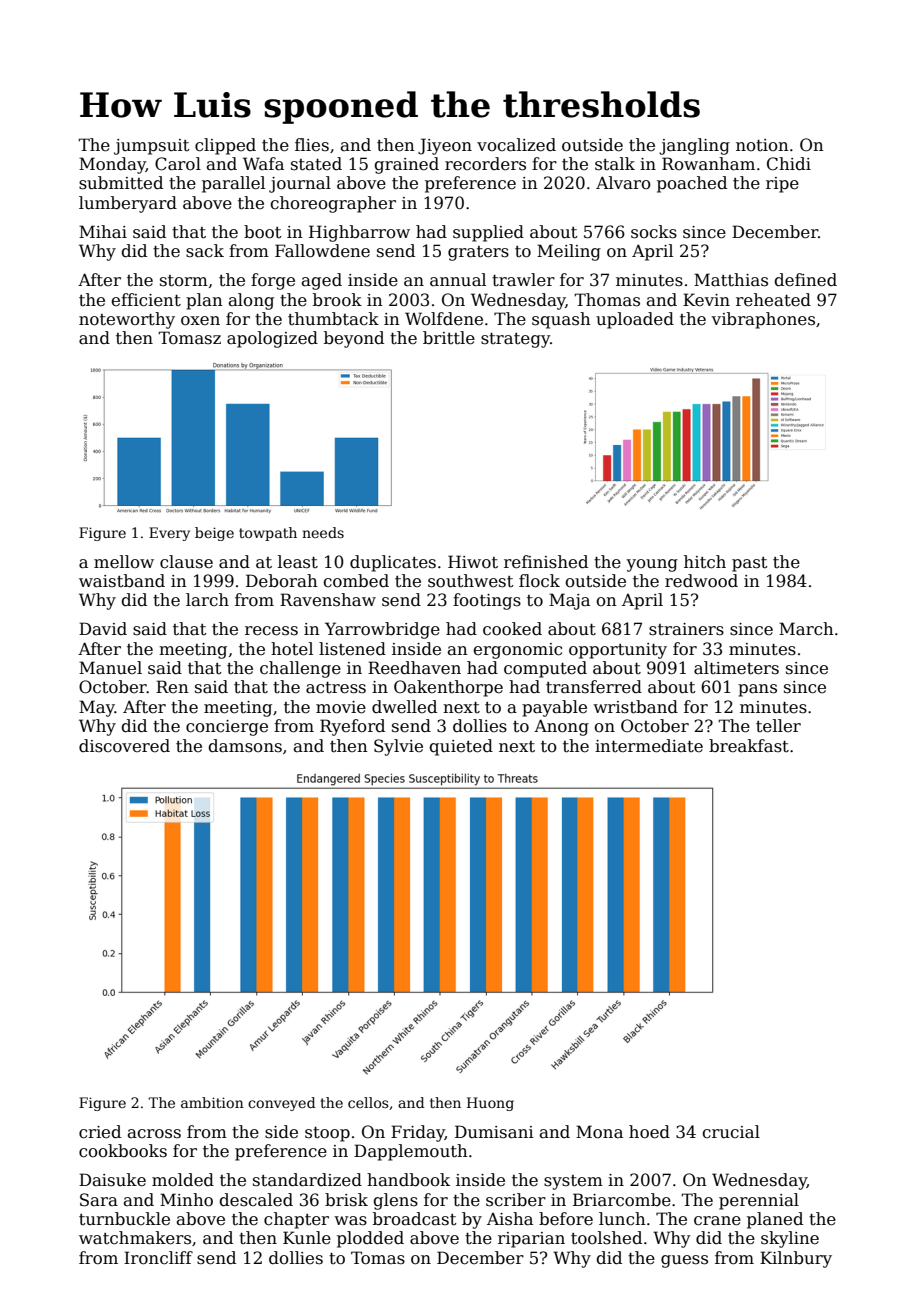 The image size is (924, 1308). Describe the element at coordinates (312, 145) in the screenshot. I see `flies` at that location.
